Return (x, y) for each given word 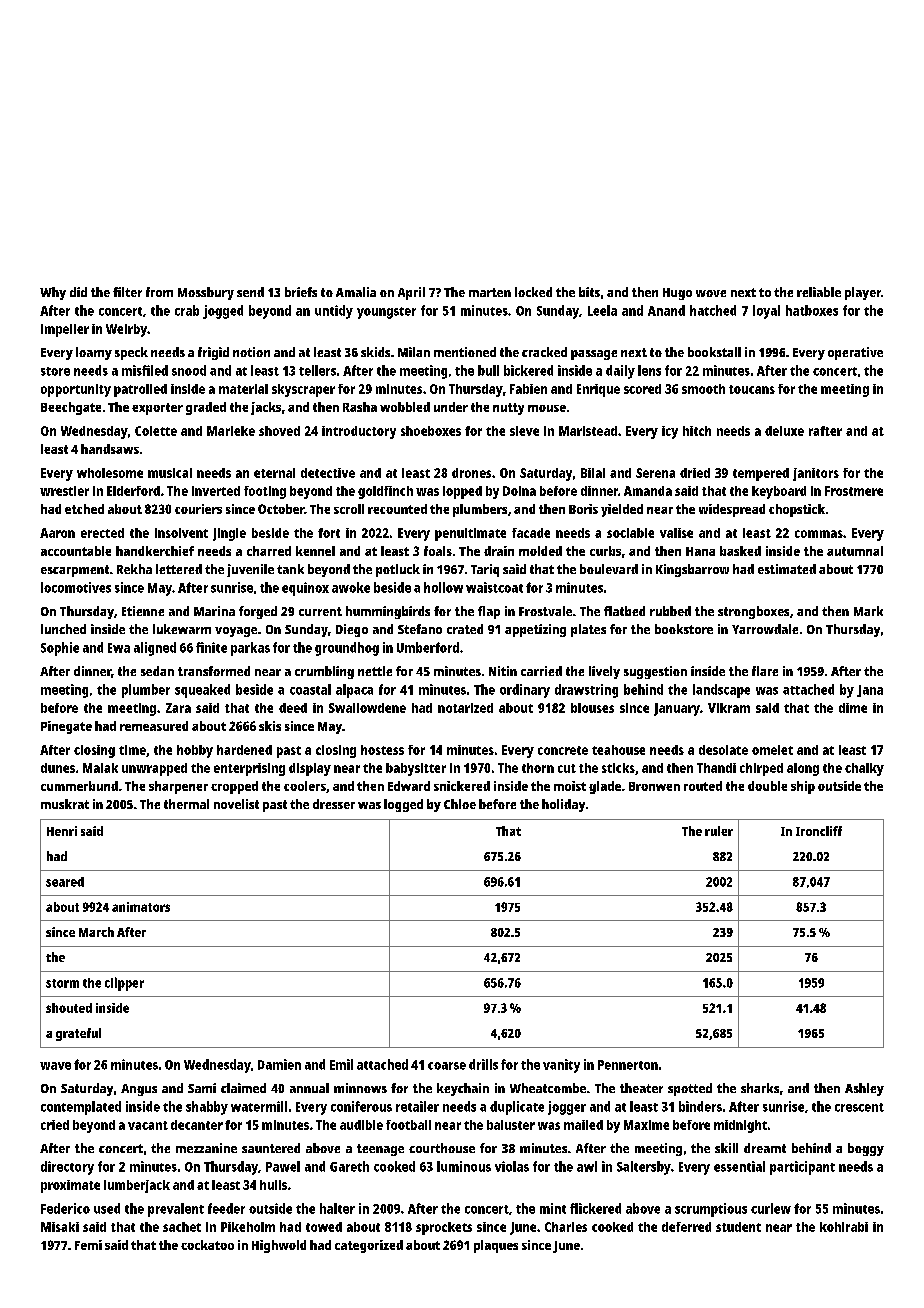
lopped (462, 492)
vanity (561, 1066)
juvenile (250, 570)
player (863, 293)
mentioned (465, 352)
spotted (690, 1089)
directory (67, 1168)
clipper (124, 984)
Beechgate (71, 408)
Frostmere (854, 491)
